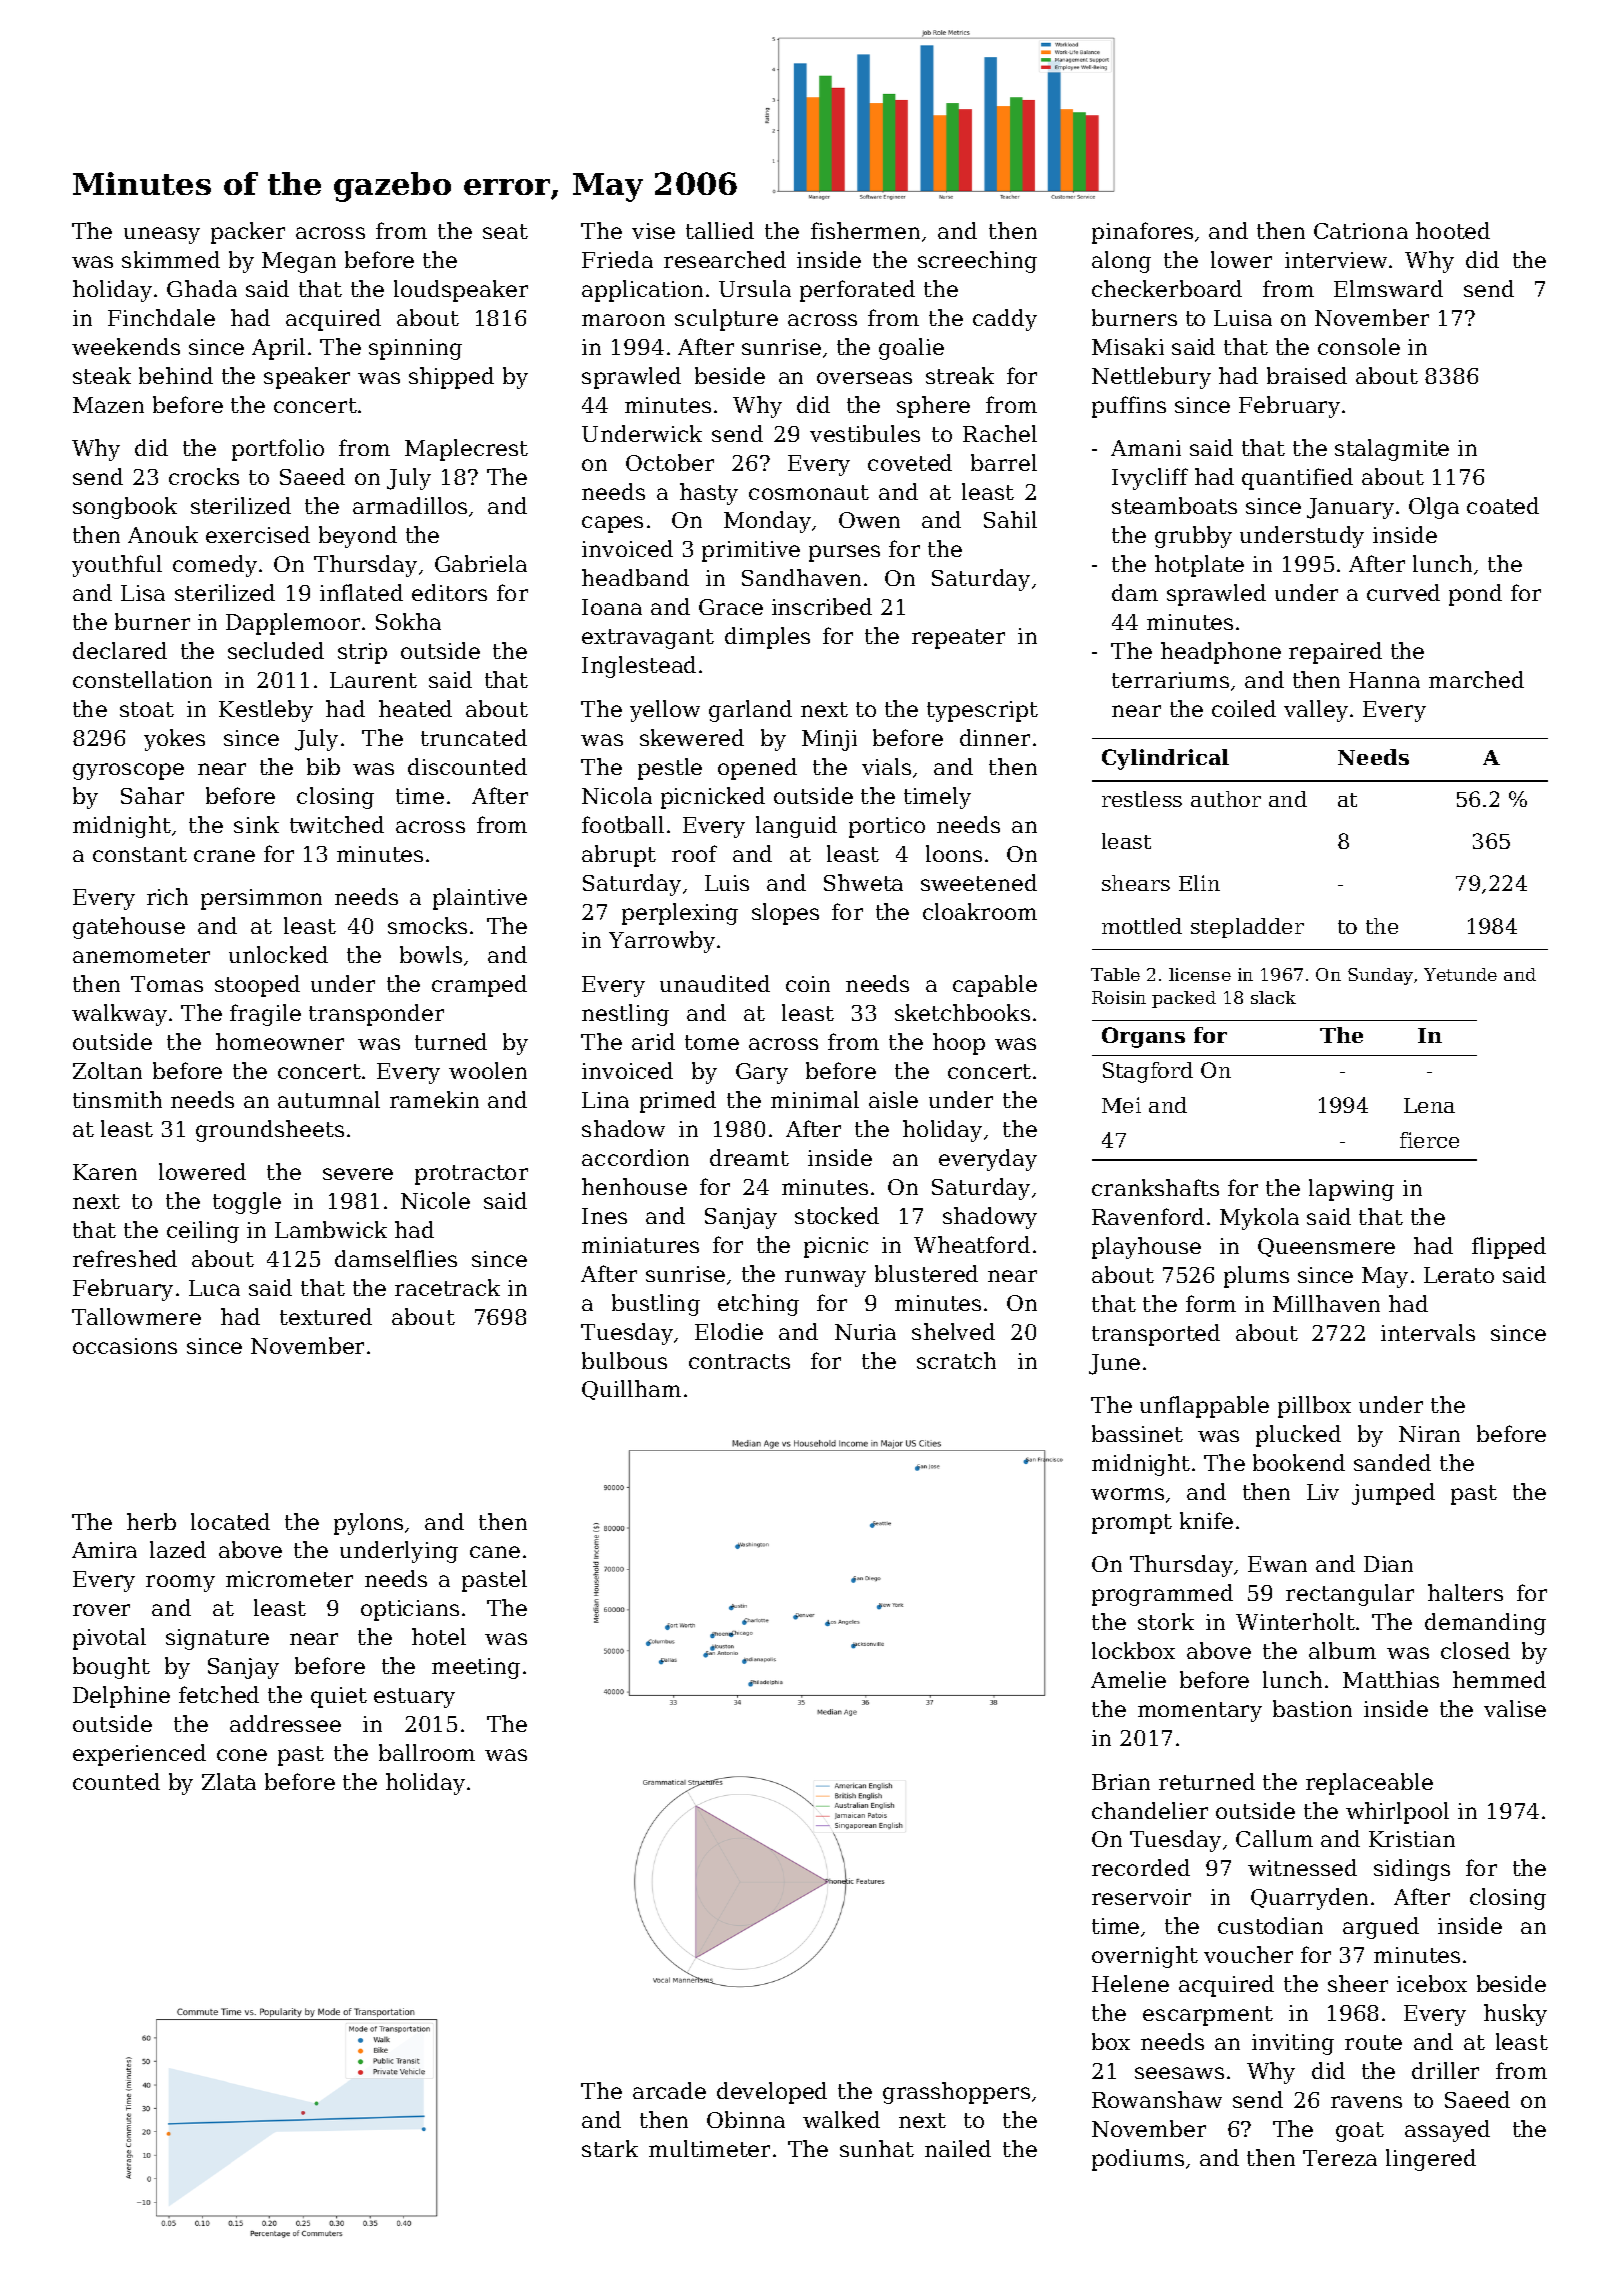 The width and height of the screenshot is (1620, 2292). What do you see at coordinates (1403, 592) in the screenshot?
I see `curved` at bounding box center [1403, 592].
